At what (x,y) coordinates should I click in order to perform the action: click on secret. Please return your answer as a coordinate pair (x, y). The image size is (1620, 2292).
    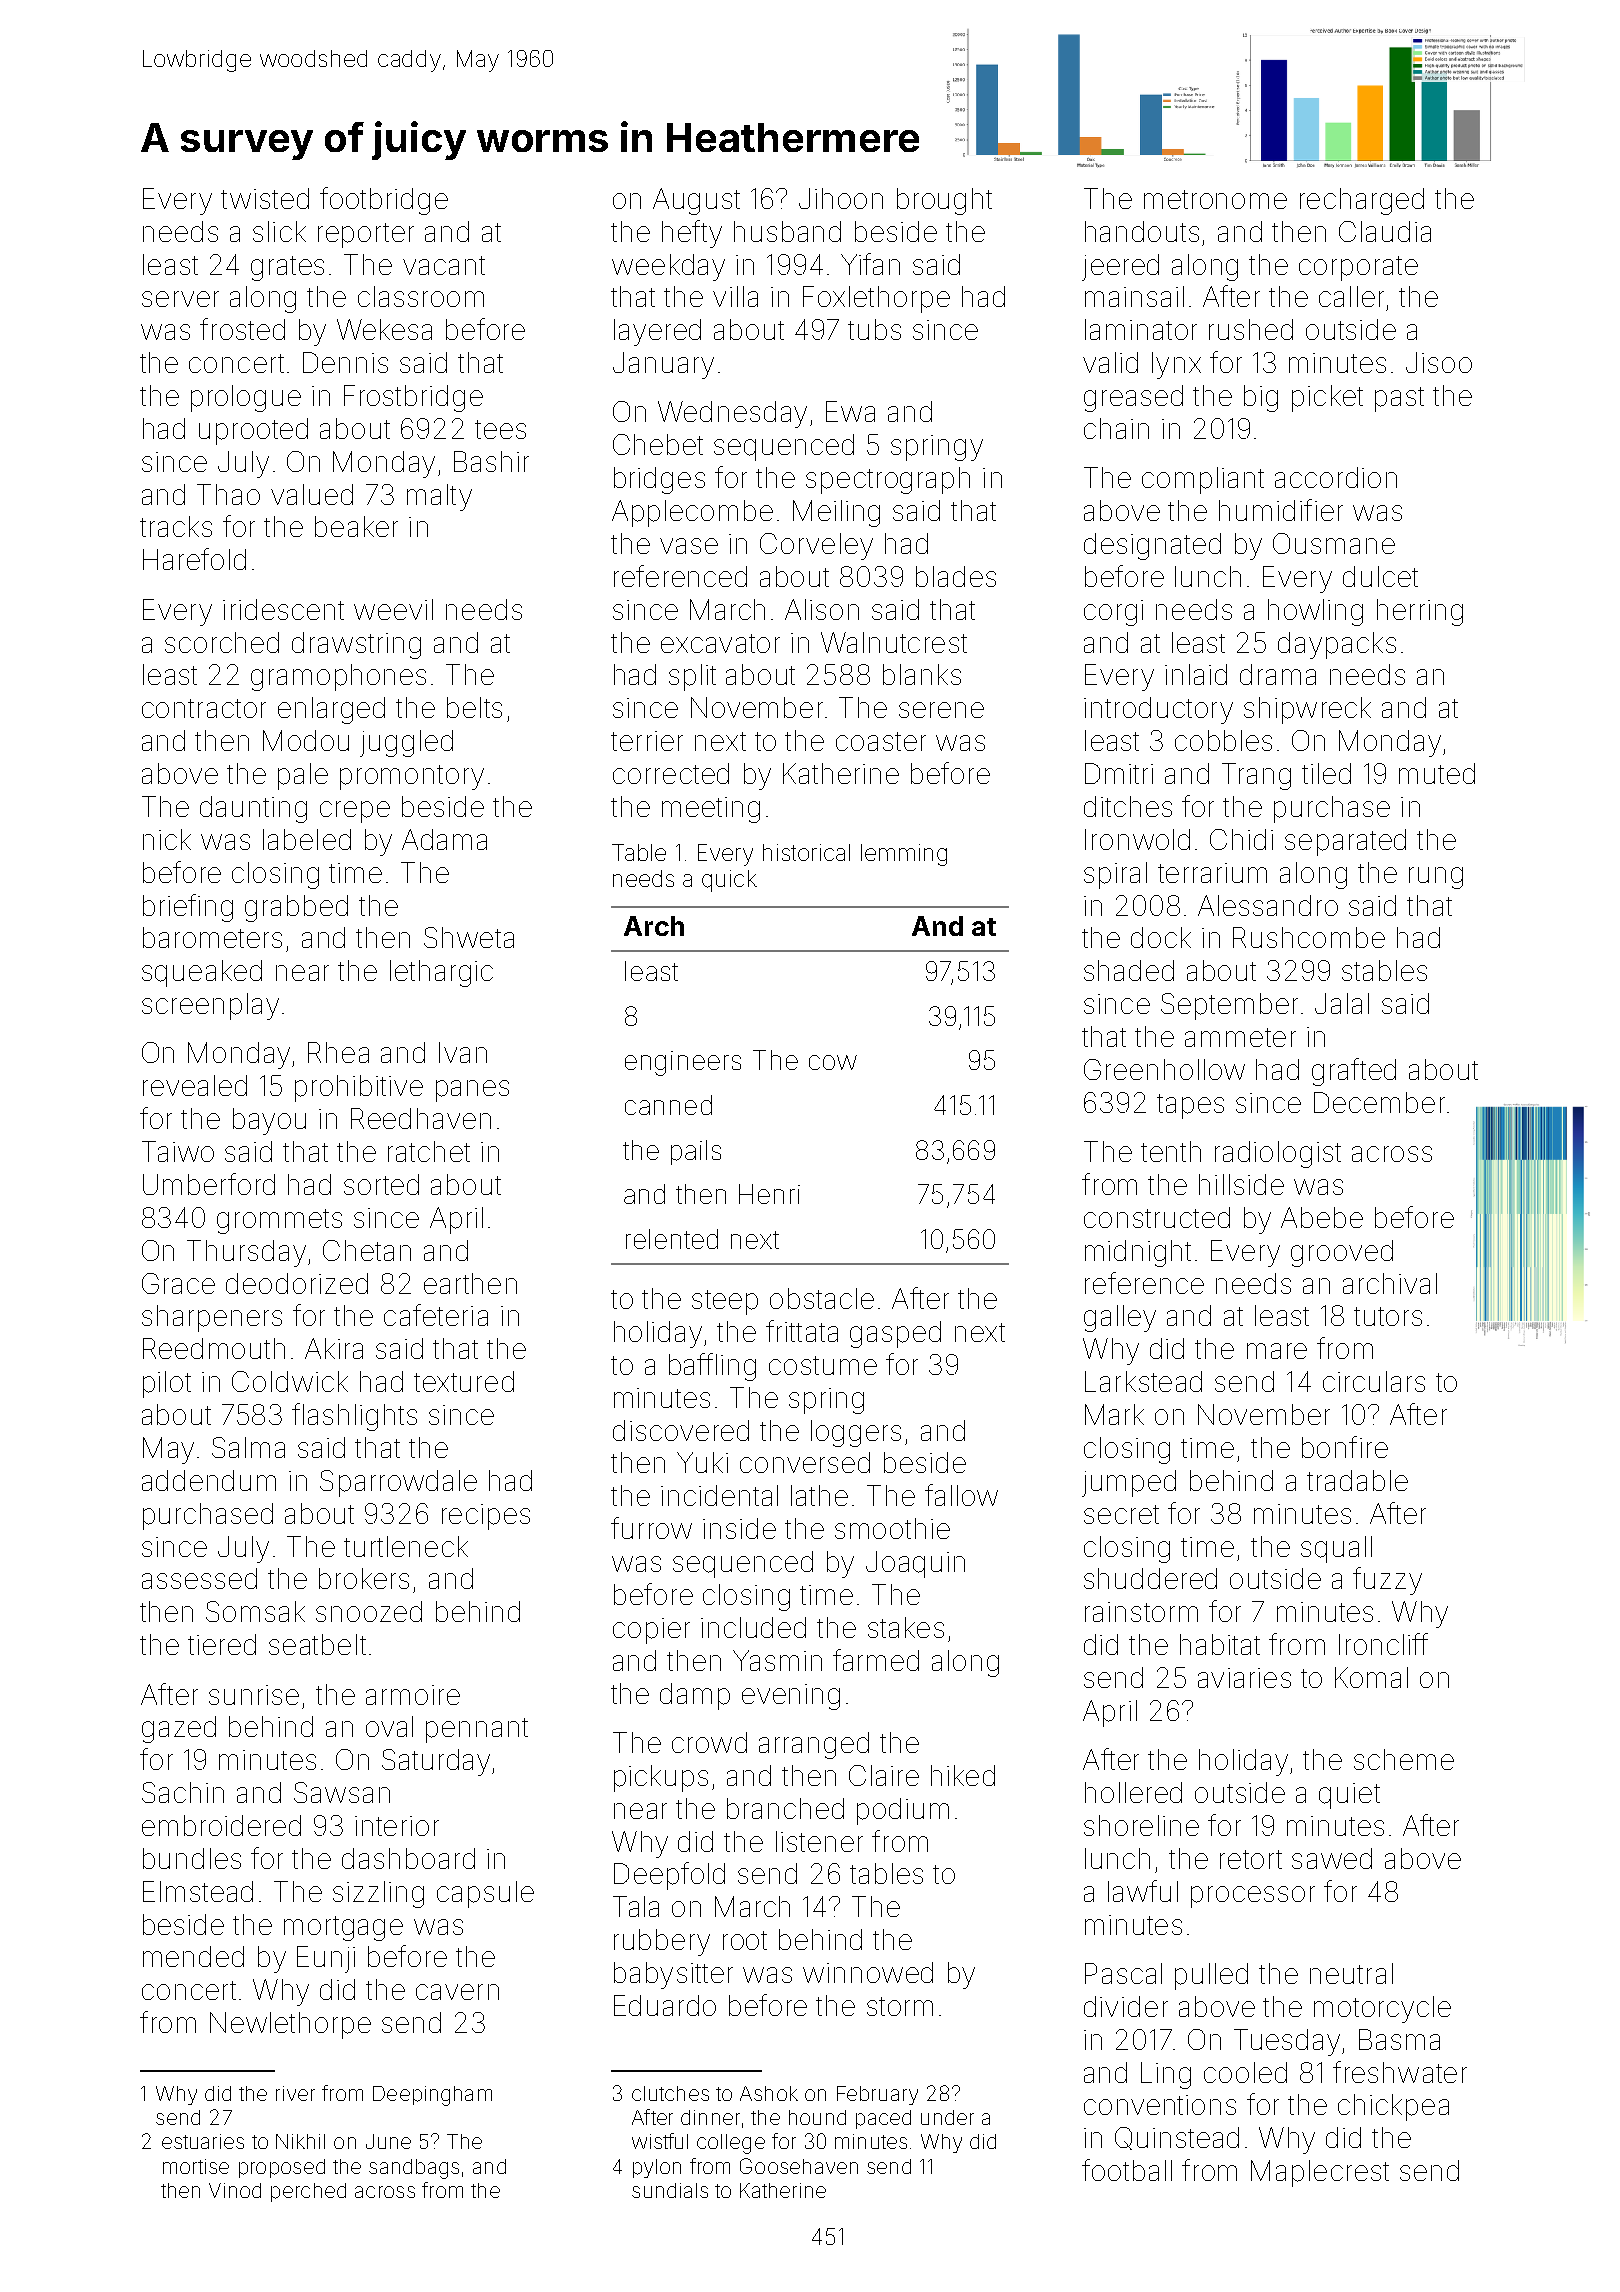
    Looking at the image, I should click on (1121, 1514).
